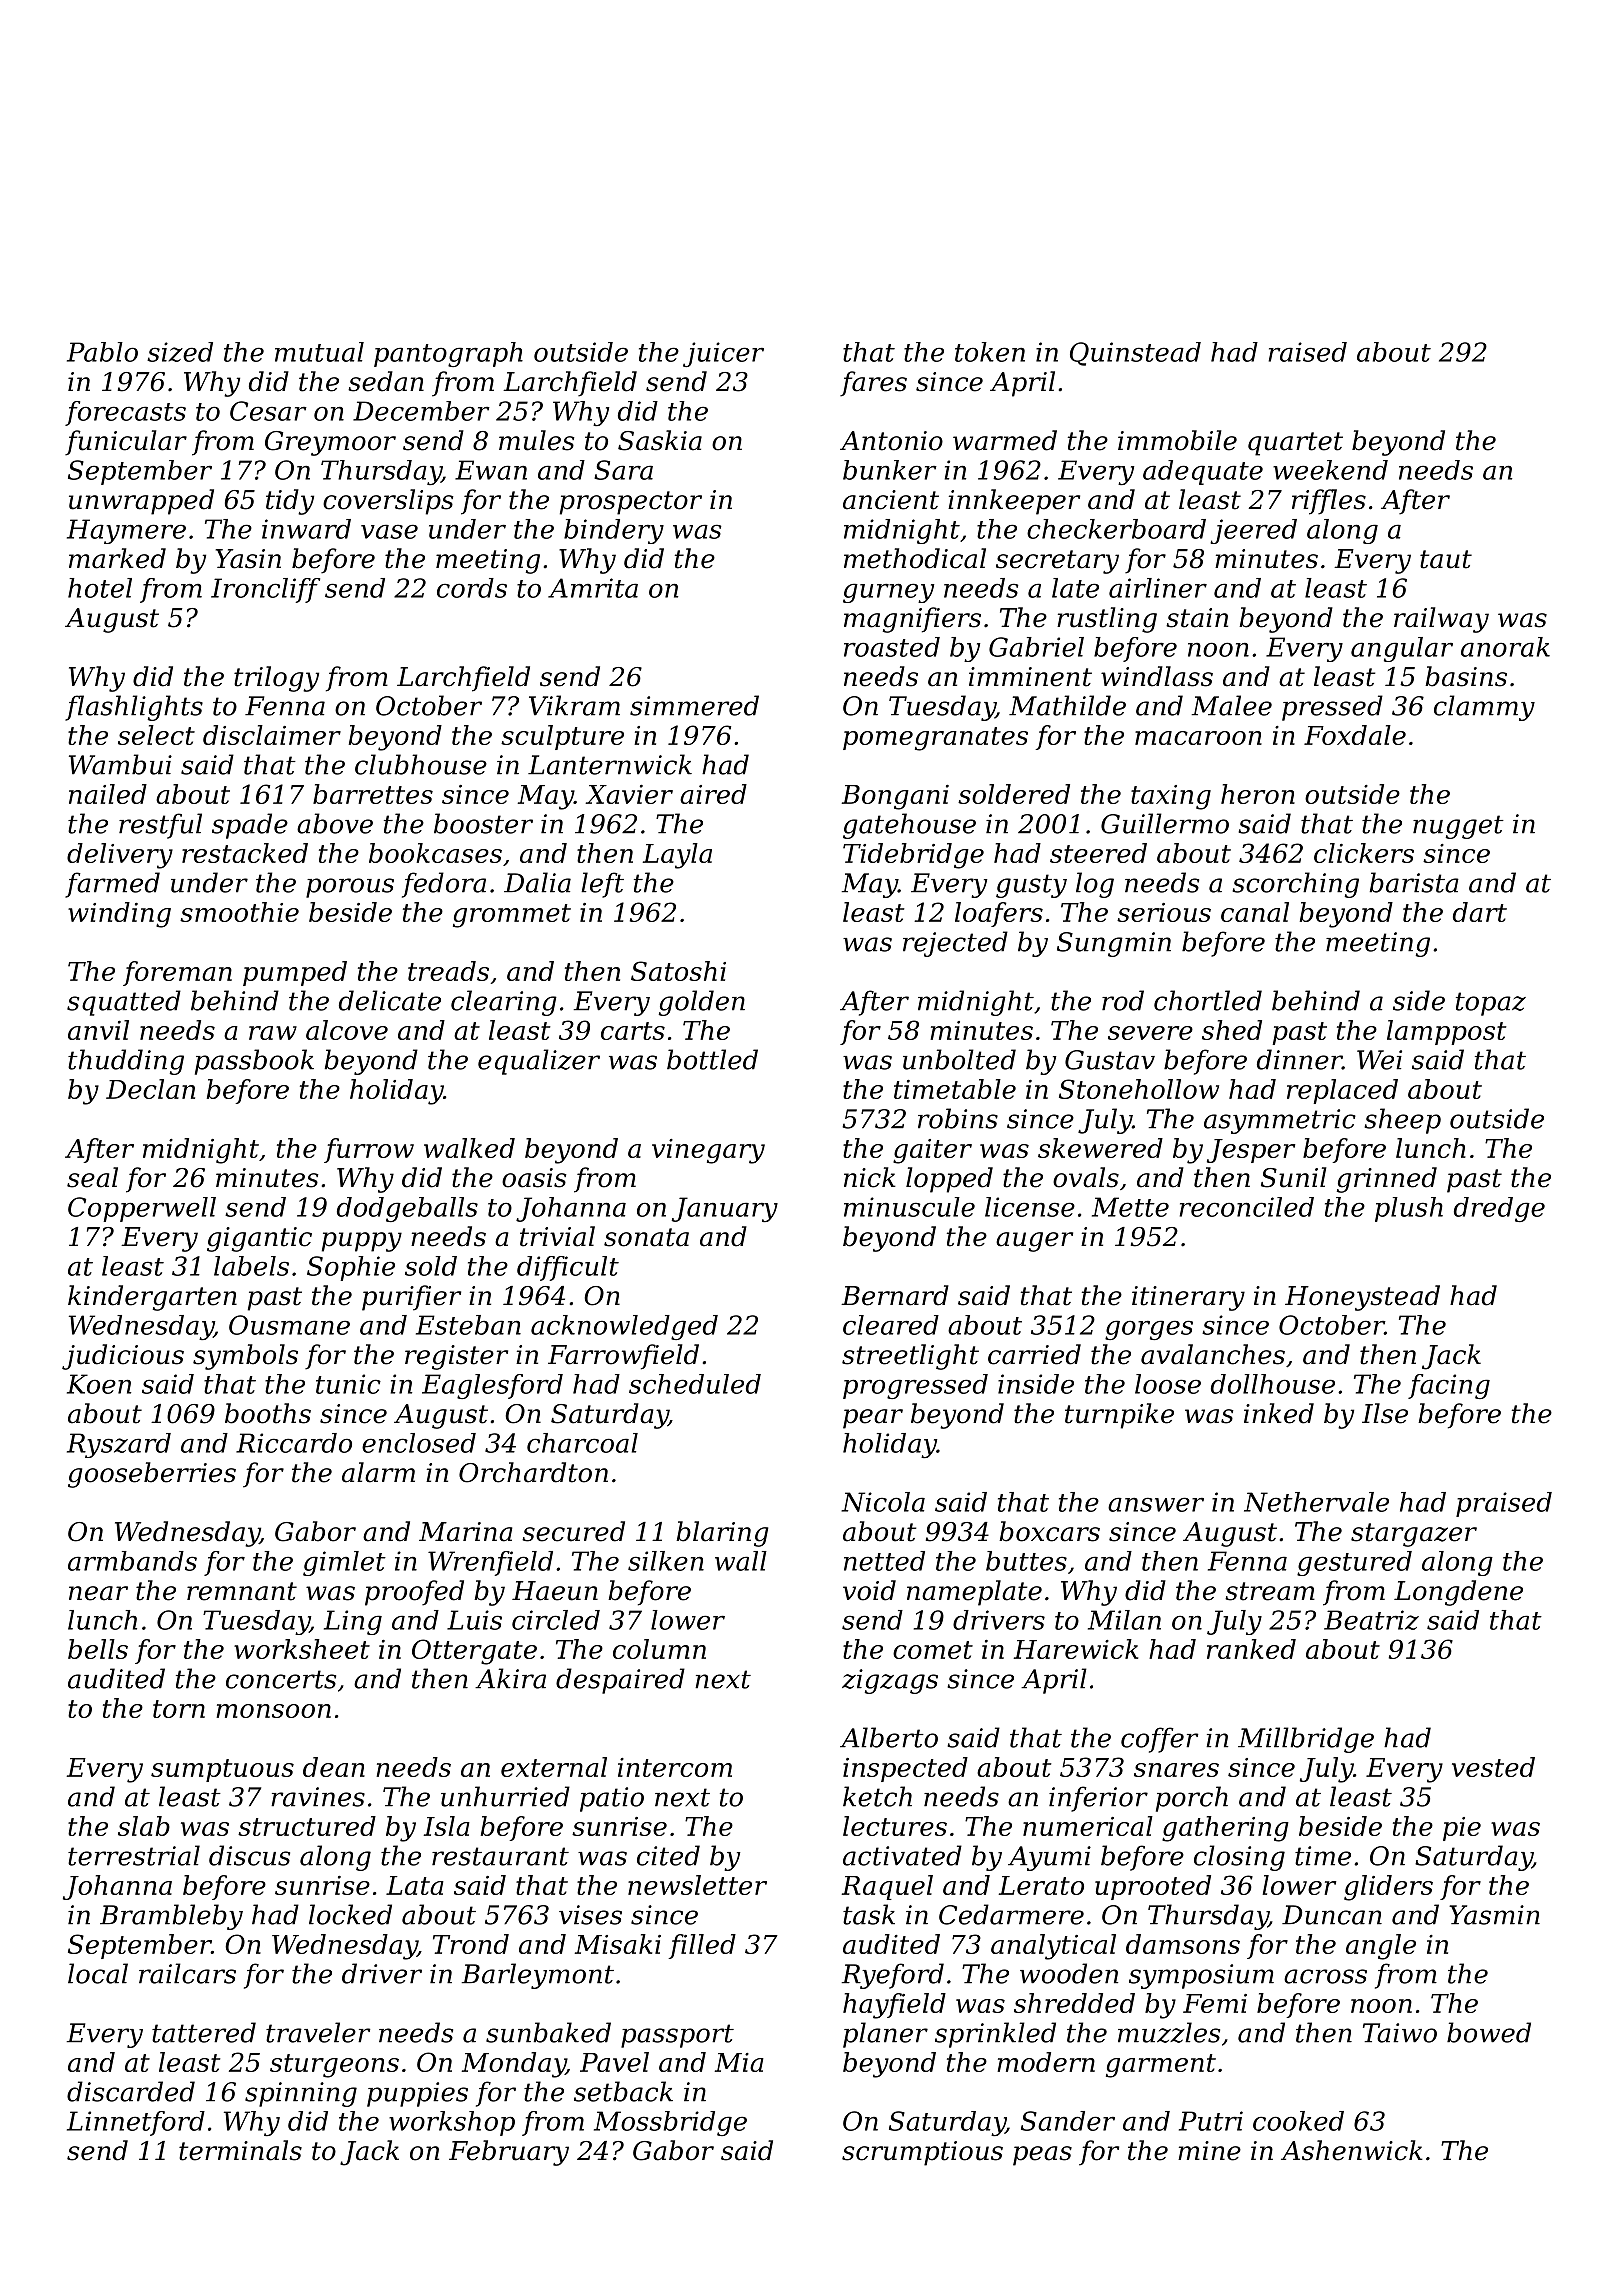 This image has width=1620, height=2292. I want to click on Pavel, so click(614, 2062).
